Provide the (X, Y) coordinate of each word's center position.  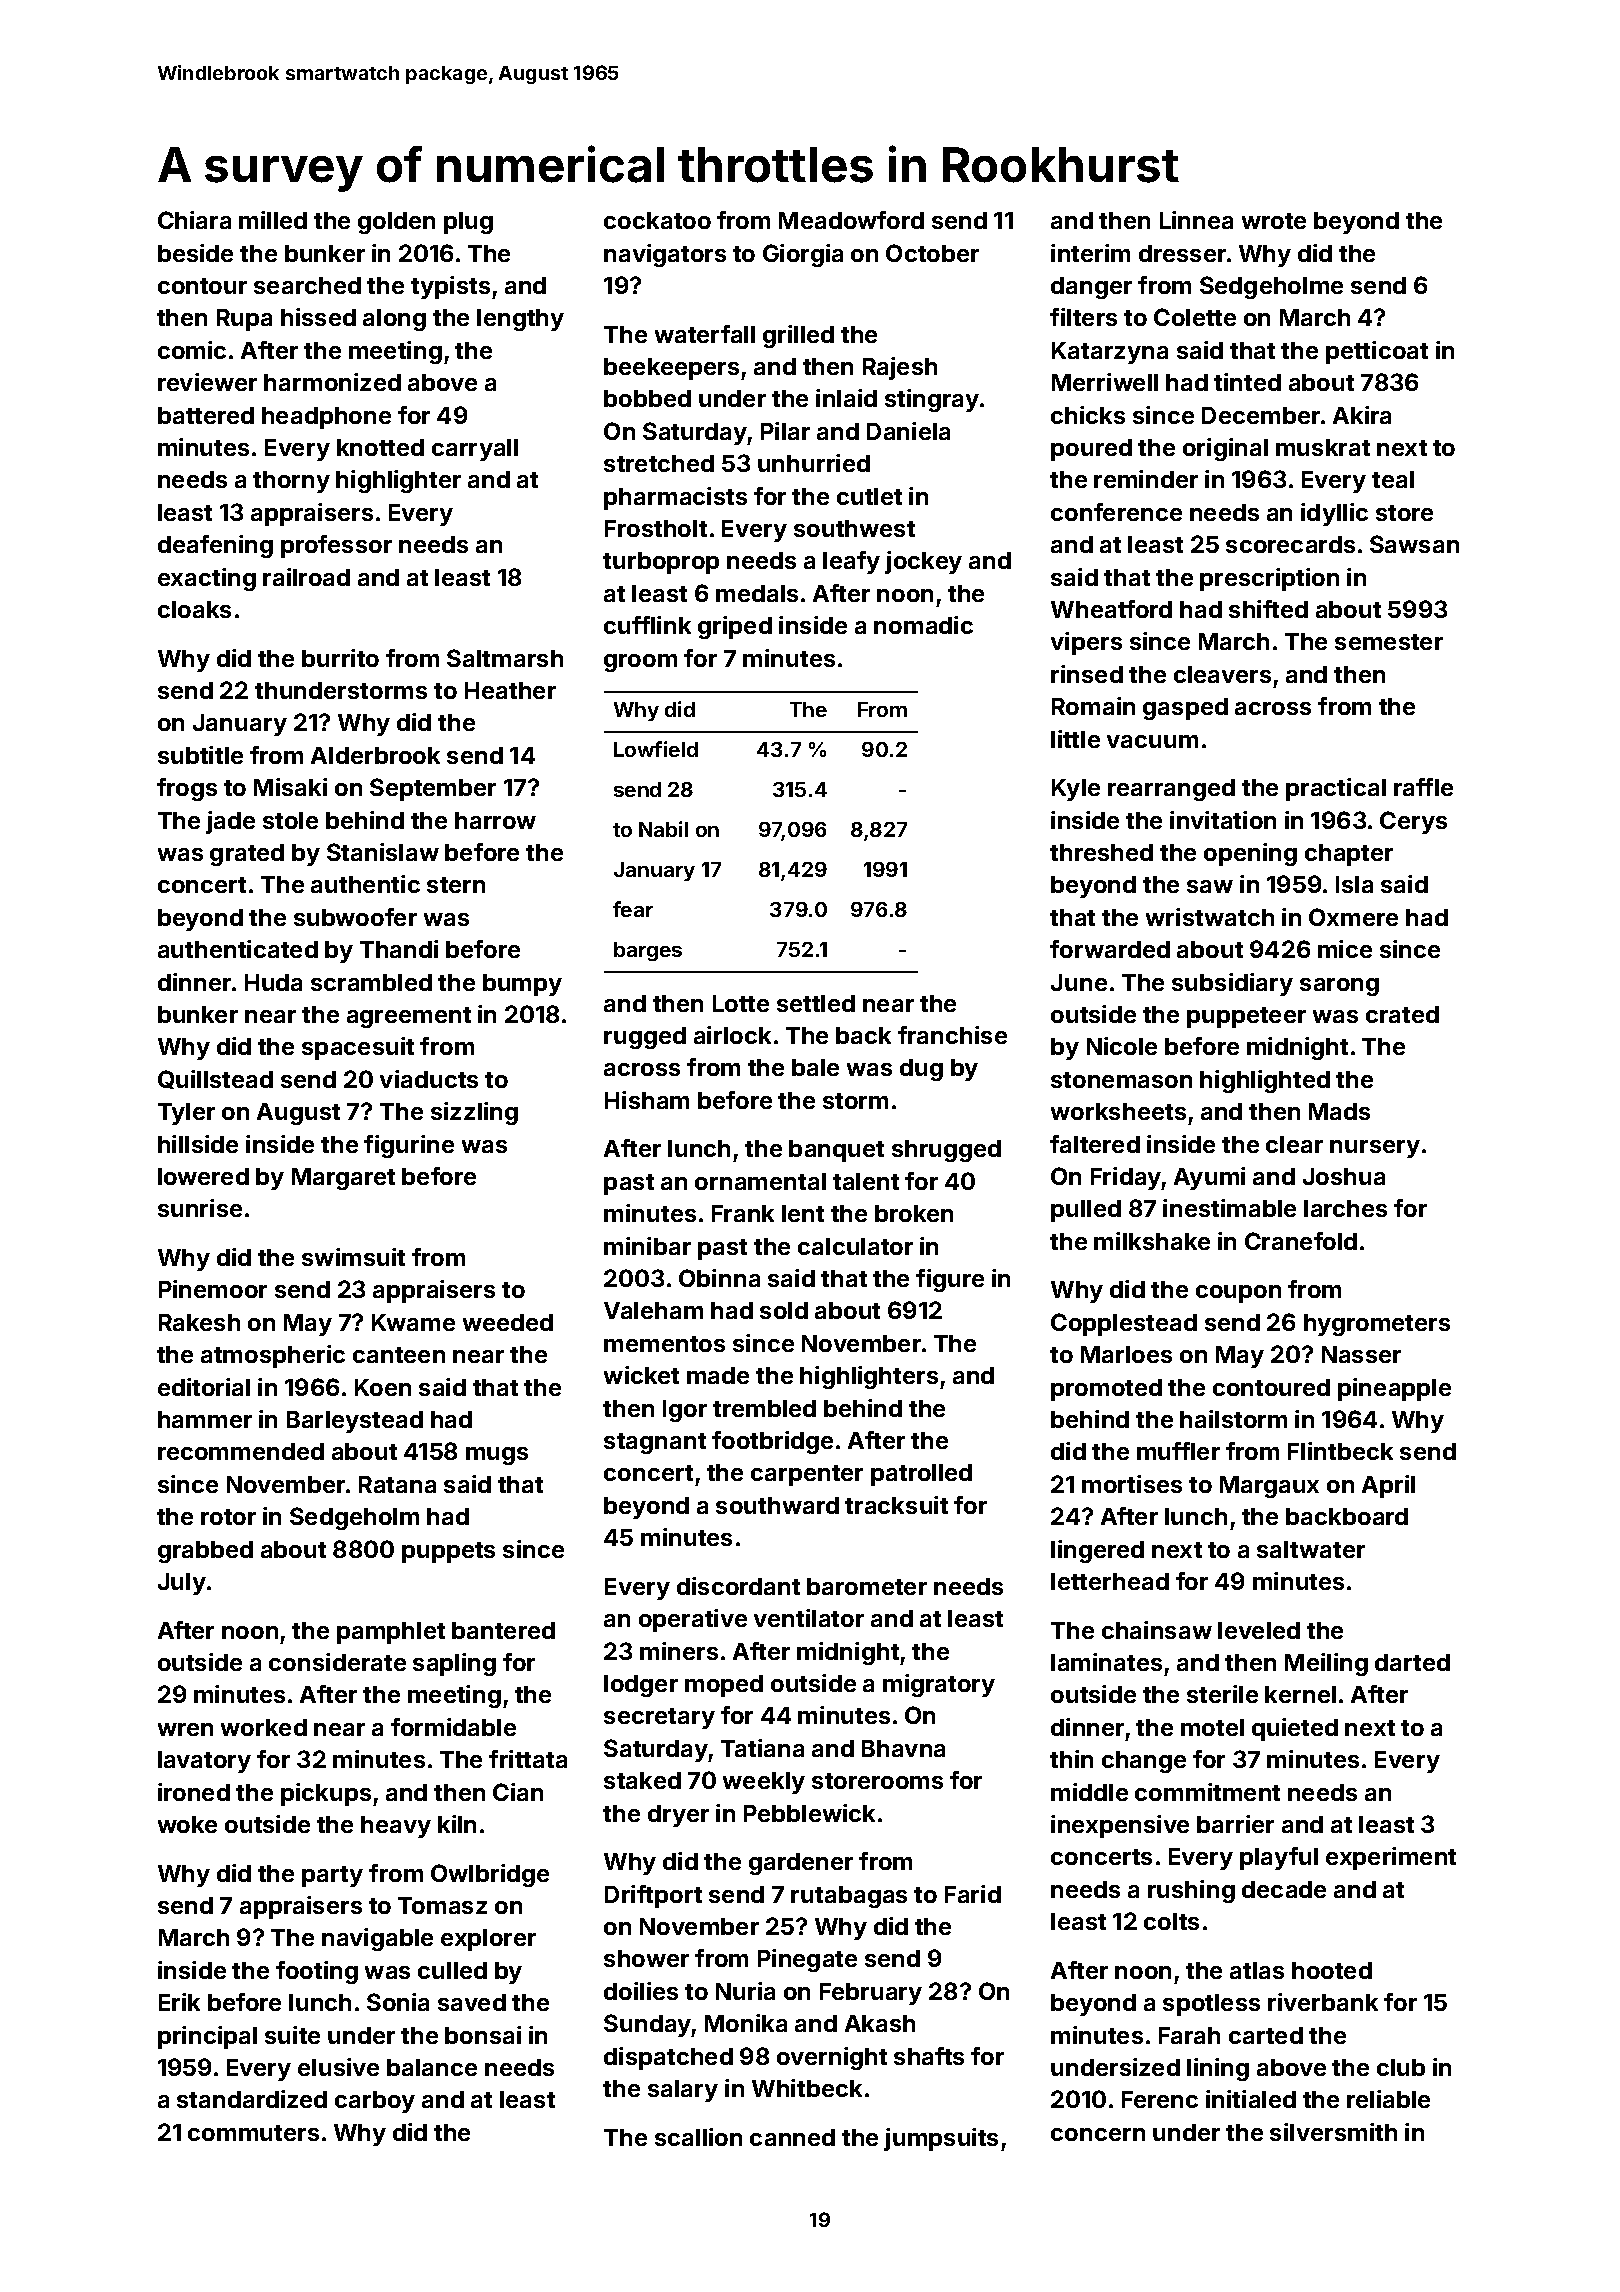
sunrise (200, 1208)
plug (468, 223)
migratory (939, 1685)
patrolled (921, 1475)
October (932, 253)
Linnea (1196, 220)
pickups (326, 1794)
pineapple (1394, 1389)
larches (1345, 1208)
